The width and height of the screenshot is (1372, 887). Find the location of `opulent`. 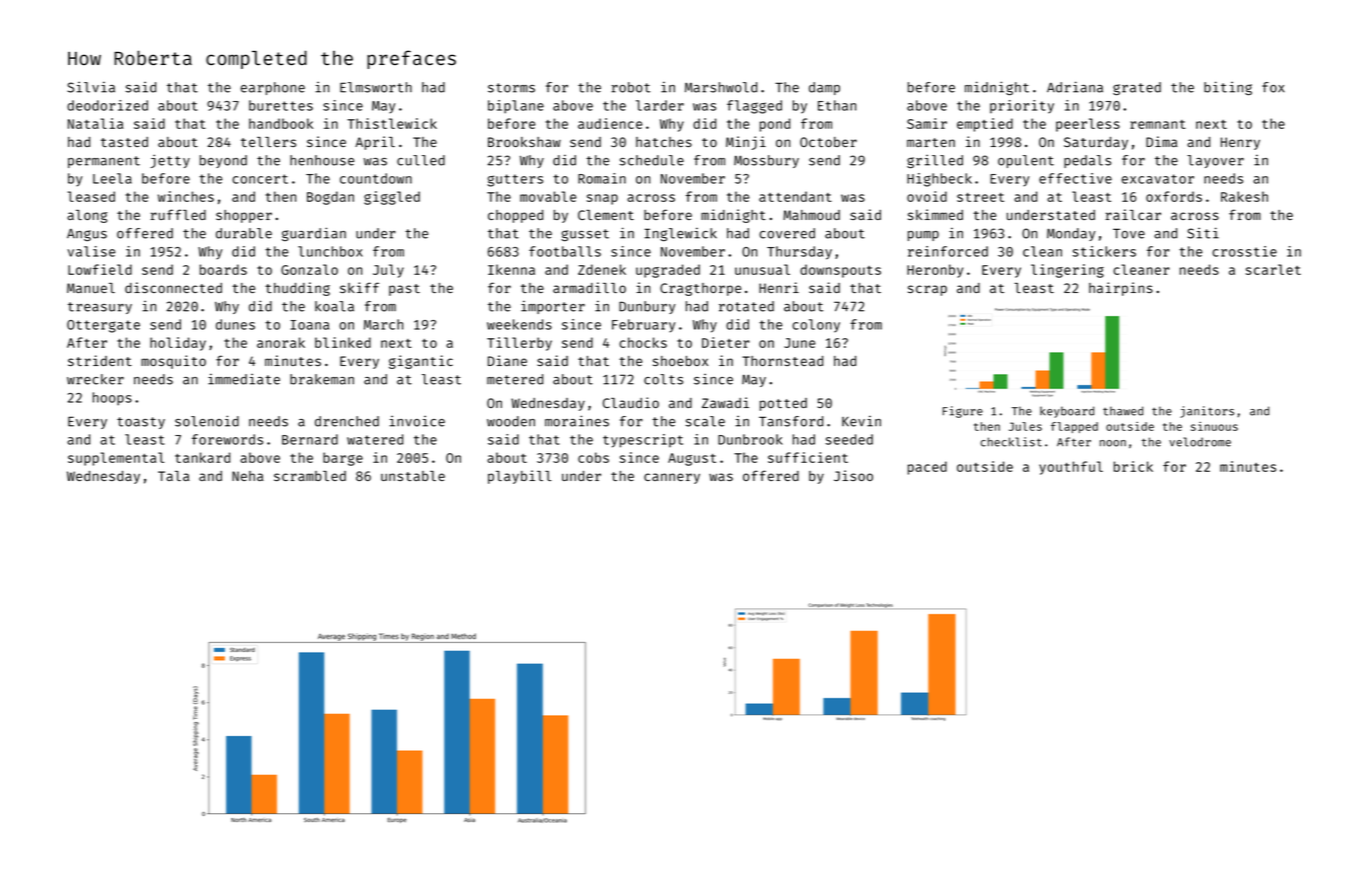

opulent is located at coordinates (1026, 161).
